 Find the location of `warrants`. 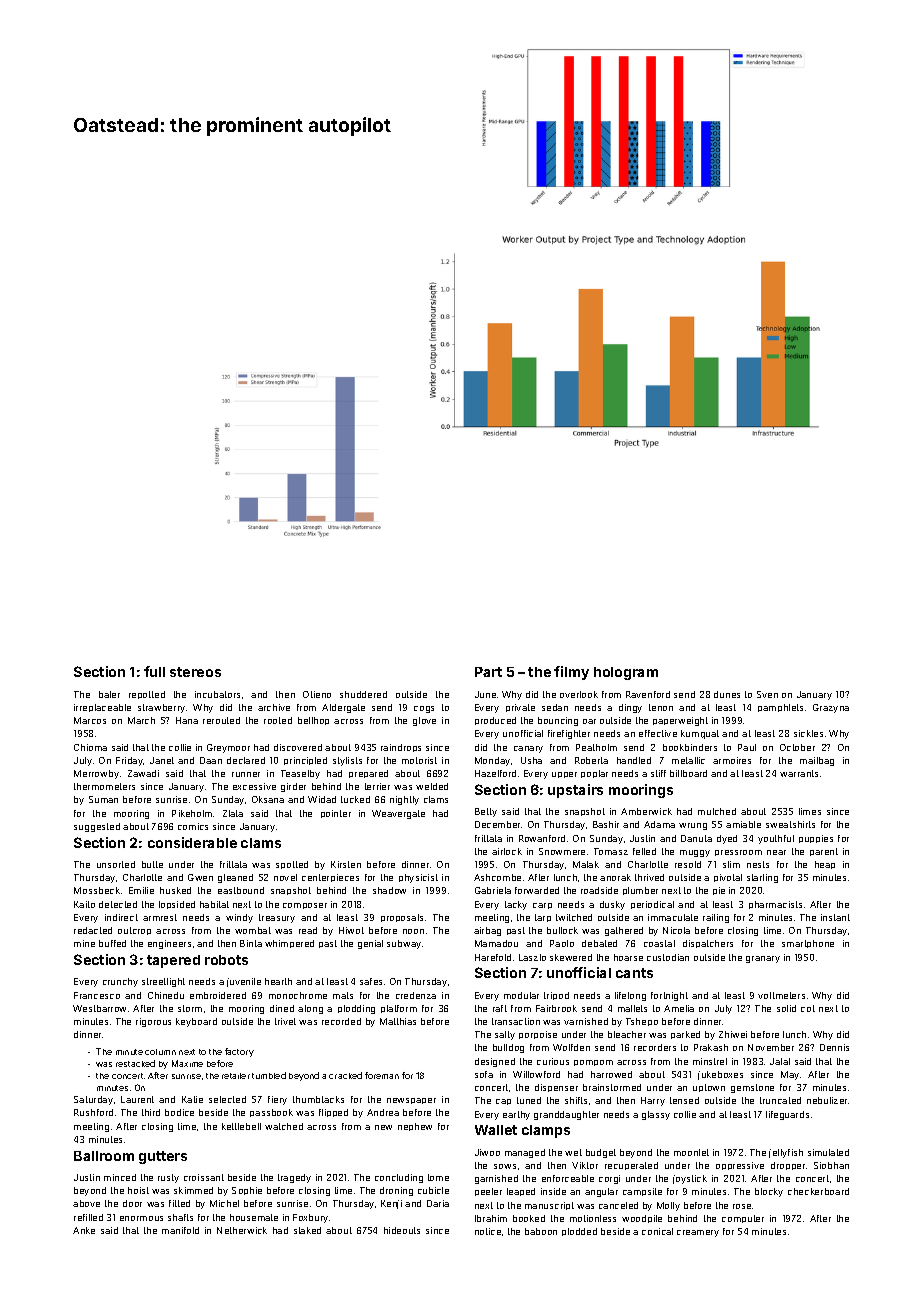

warrants is located at coordinates (799, 773).
